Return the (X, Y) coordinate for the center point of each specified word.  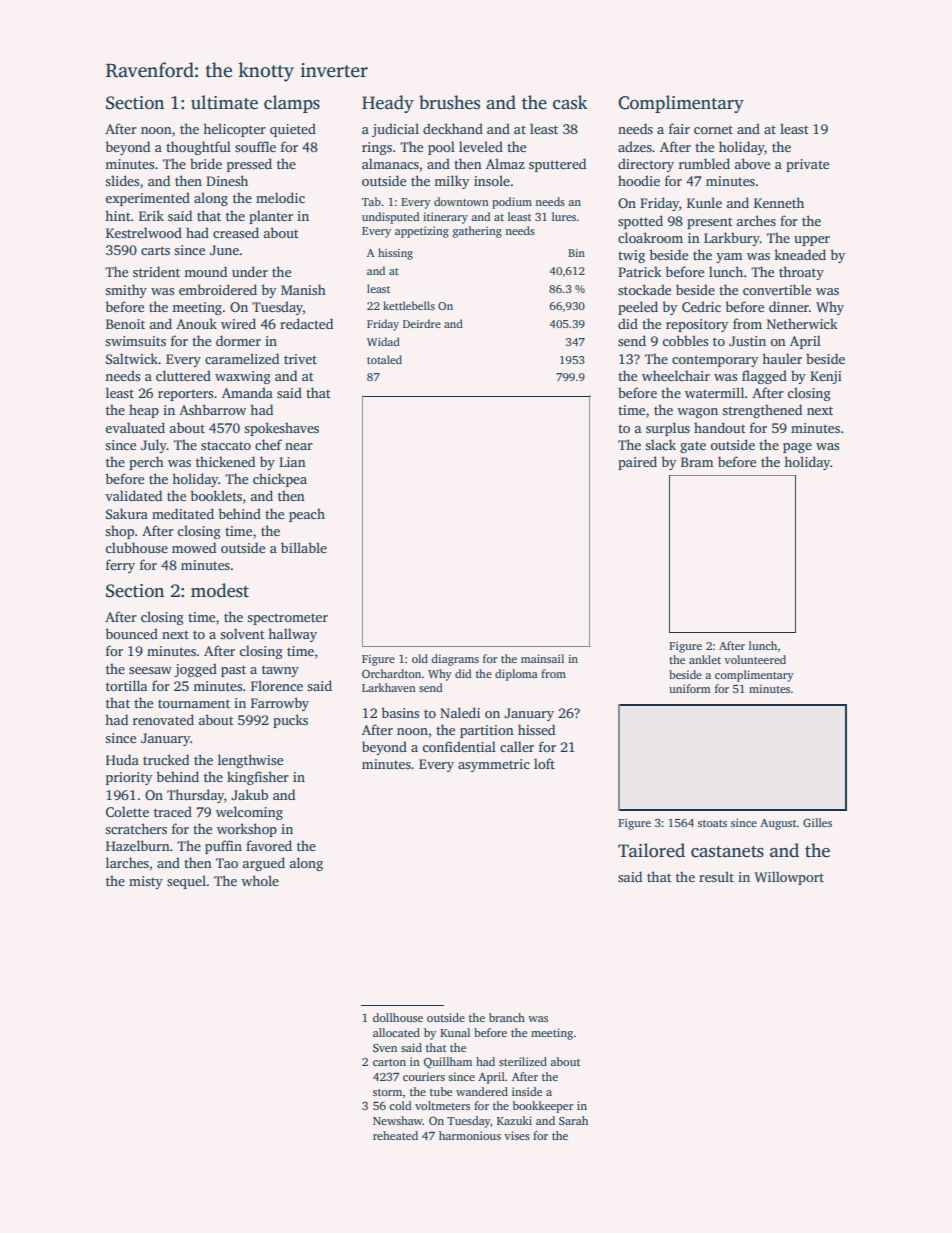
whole (260, 880)
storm (388, 1092)
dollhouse (398, 1017)
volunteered (755, 659)
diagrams (455, 660)
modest (220, 590)
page (797, 448)
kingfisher (258, 778)
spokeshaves (282, 429)
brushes (449, 102)
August (778, 824)
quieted (293, 130)
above (752, 163)
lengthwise (250, 761)
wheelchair (676, 375)
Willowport (789, 878)
